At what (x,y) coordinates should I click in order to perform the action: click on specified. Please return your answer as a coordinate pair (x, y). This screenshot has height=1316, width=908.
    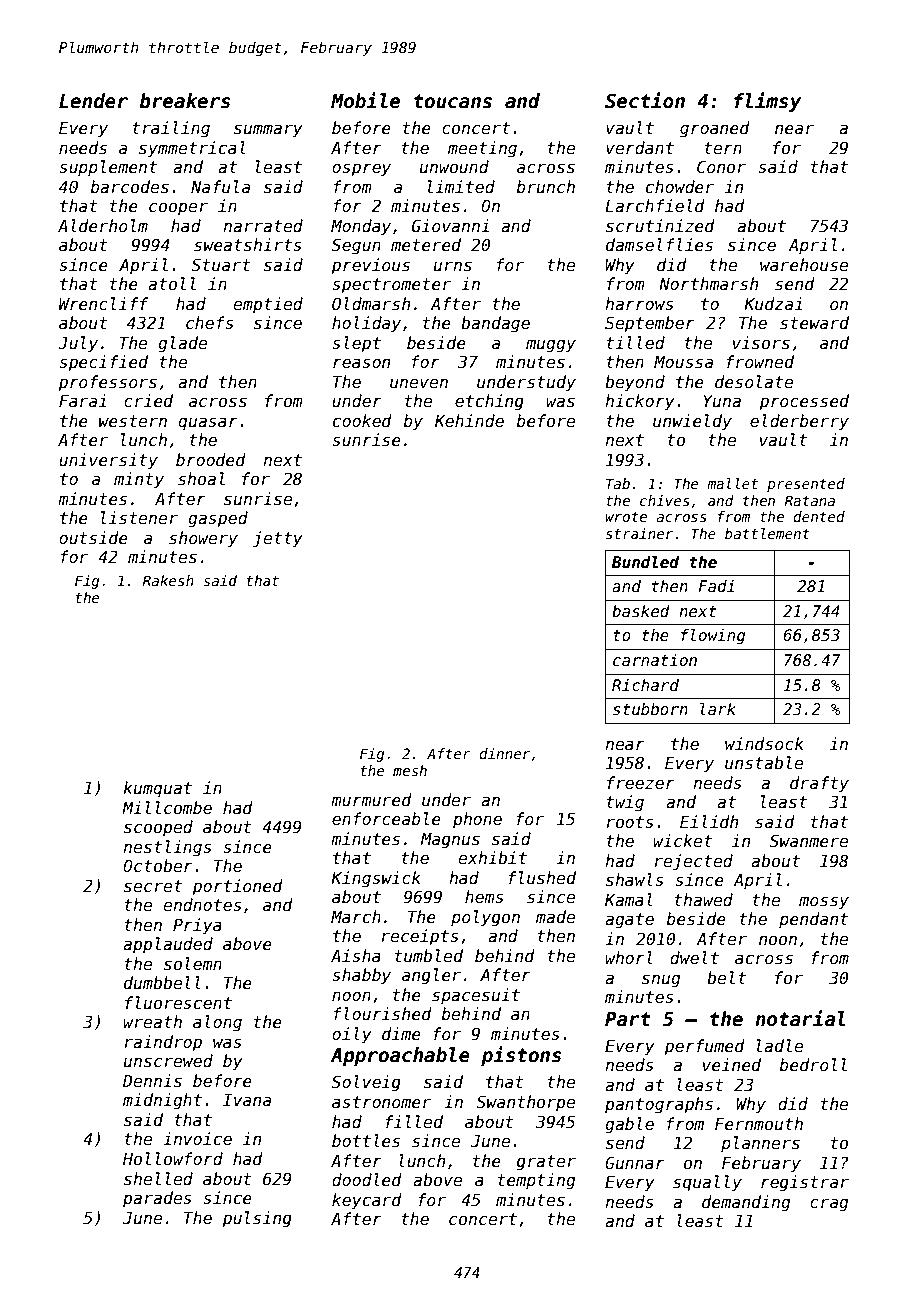
    Looking at the image, I should click on (103, 363).
